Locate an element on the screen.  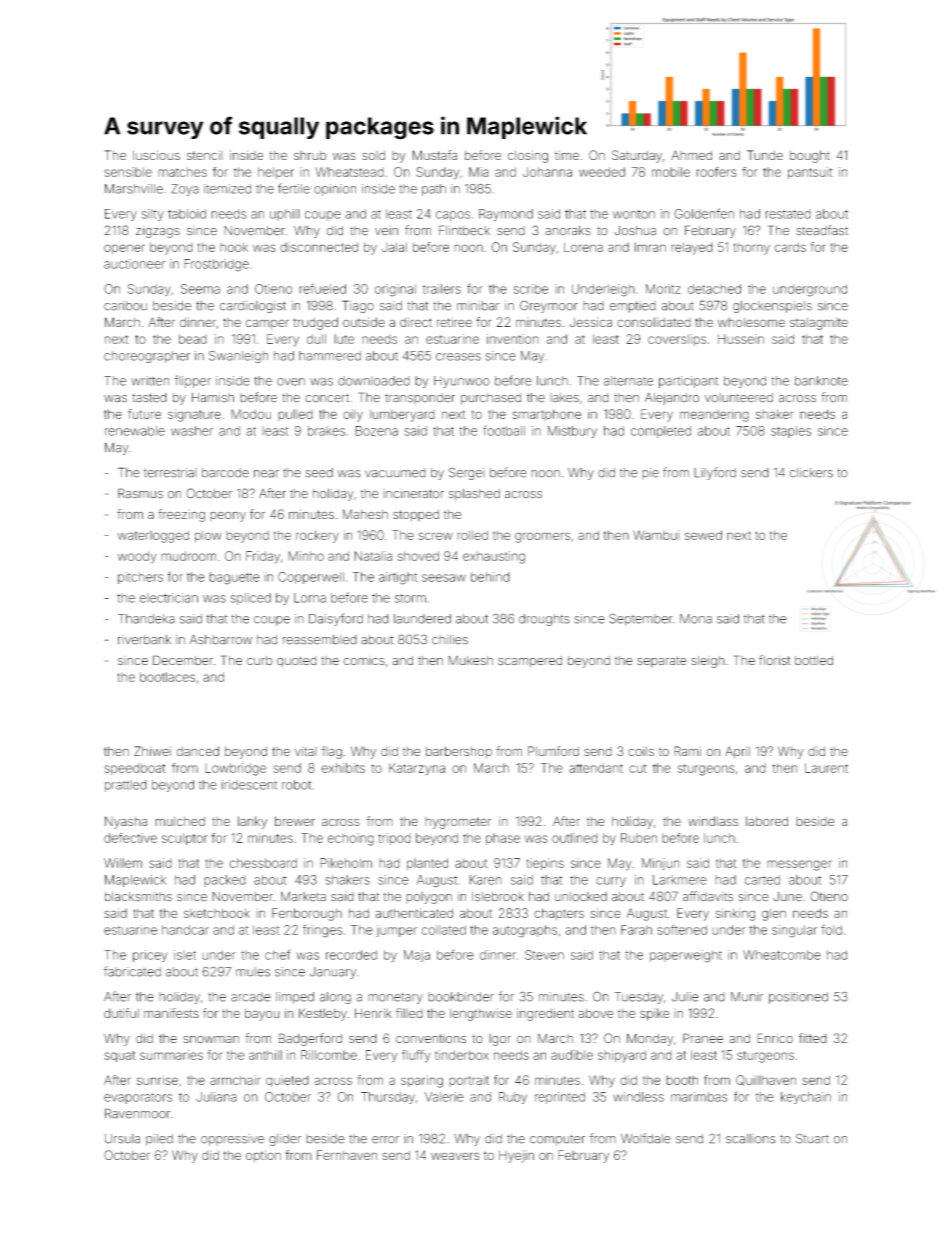
Jalal is located at coordinates (394, 247).
